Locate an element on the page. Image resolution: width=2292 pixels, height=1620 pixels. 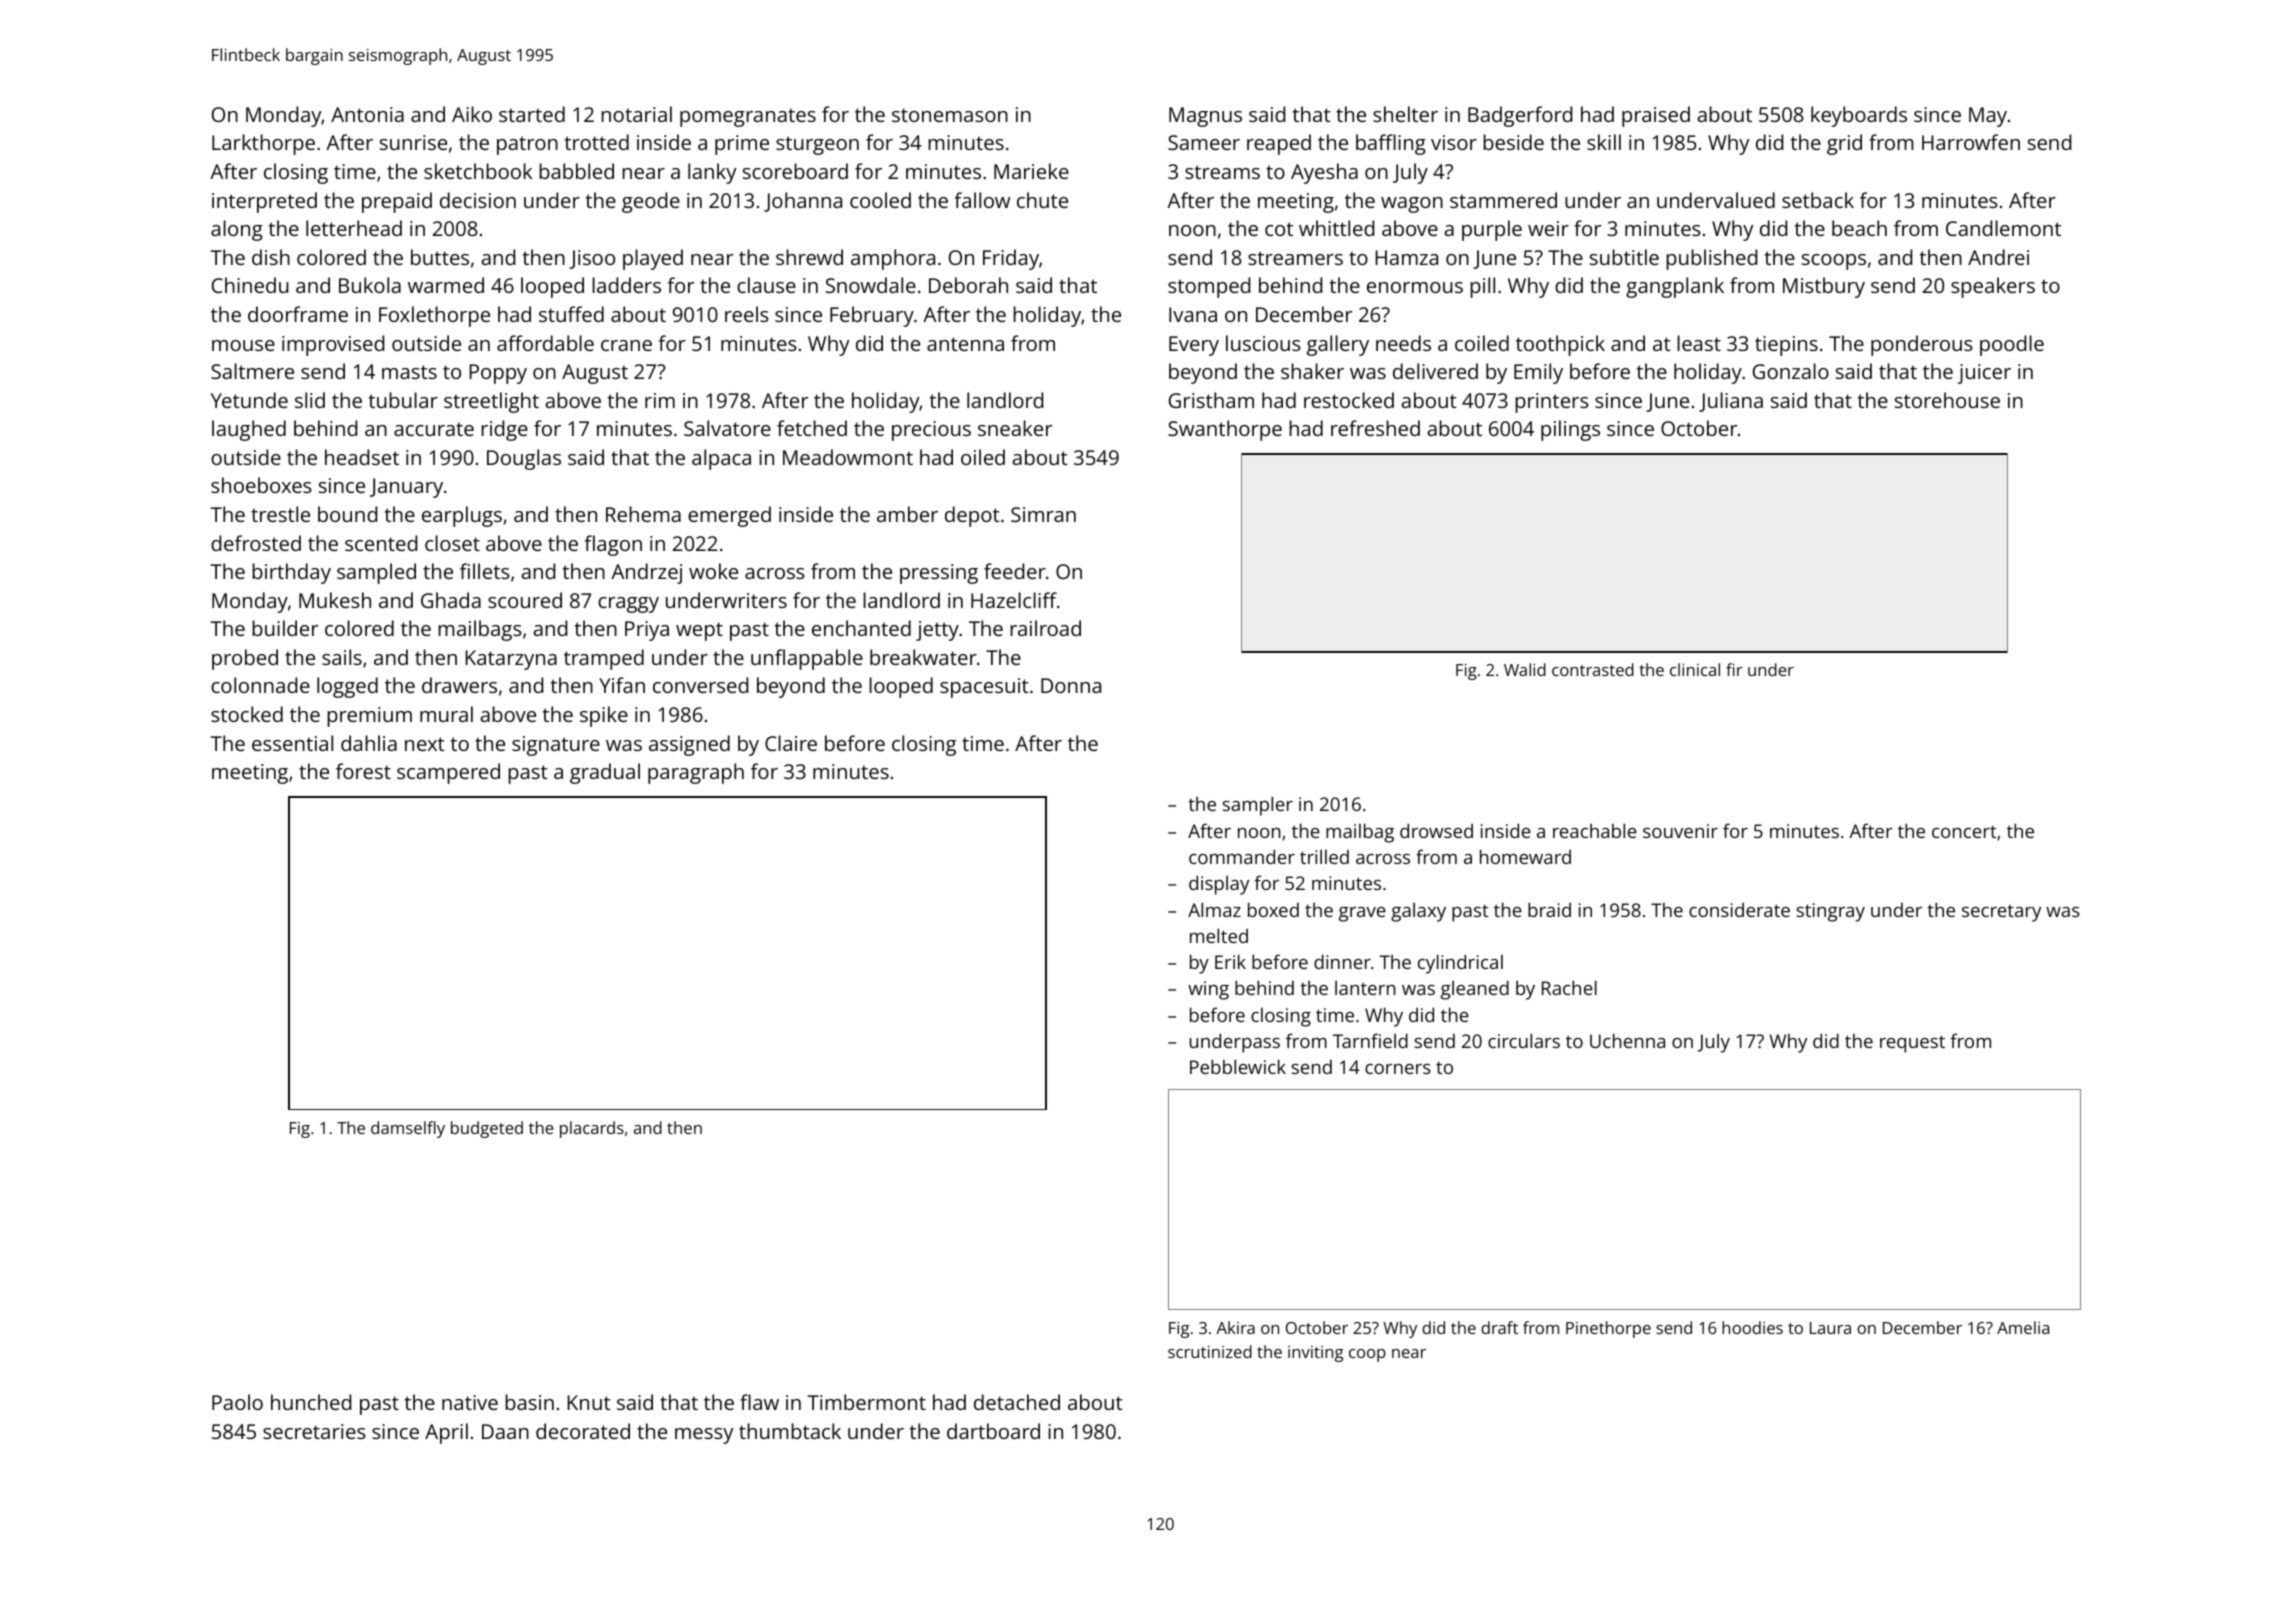
Salvatore is located at coordinates (727, 428).
